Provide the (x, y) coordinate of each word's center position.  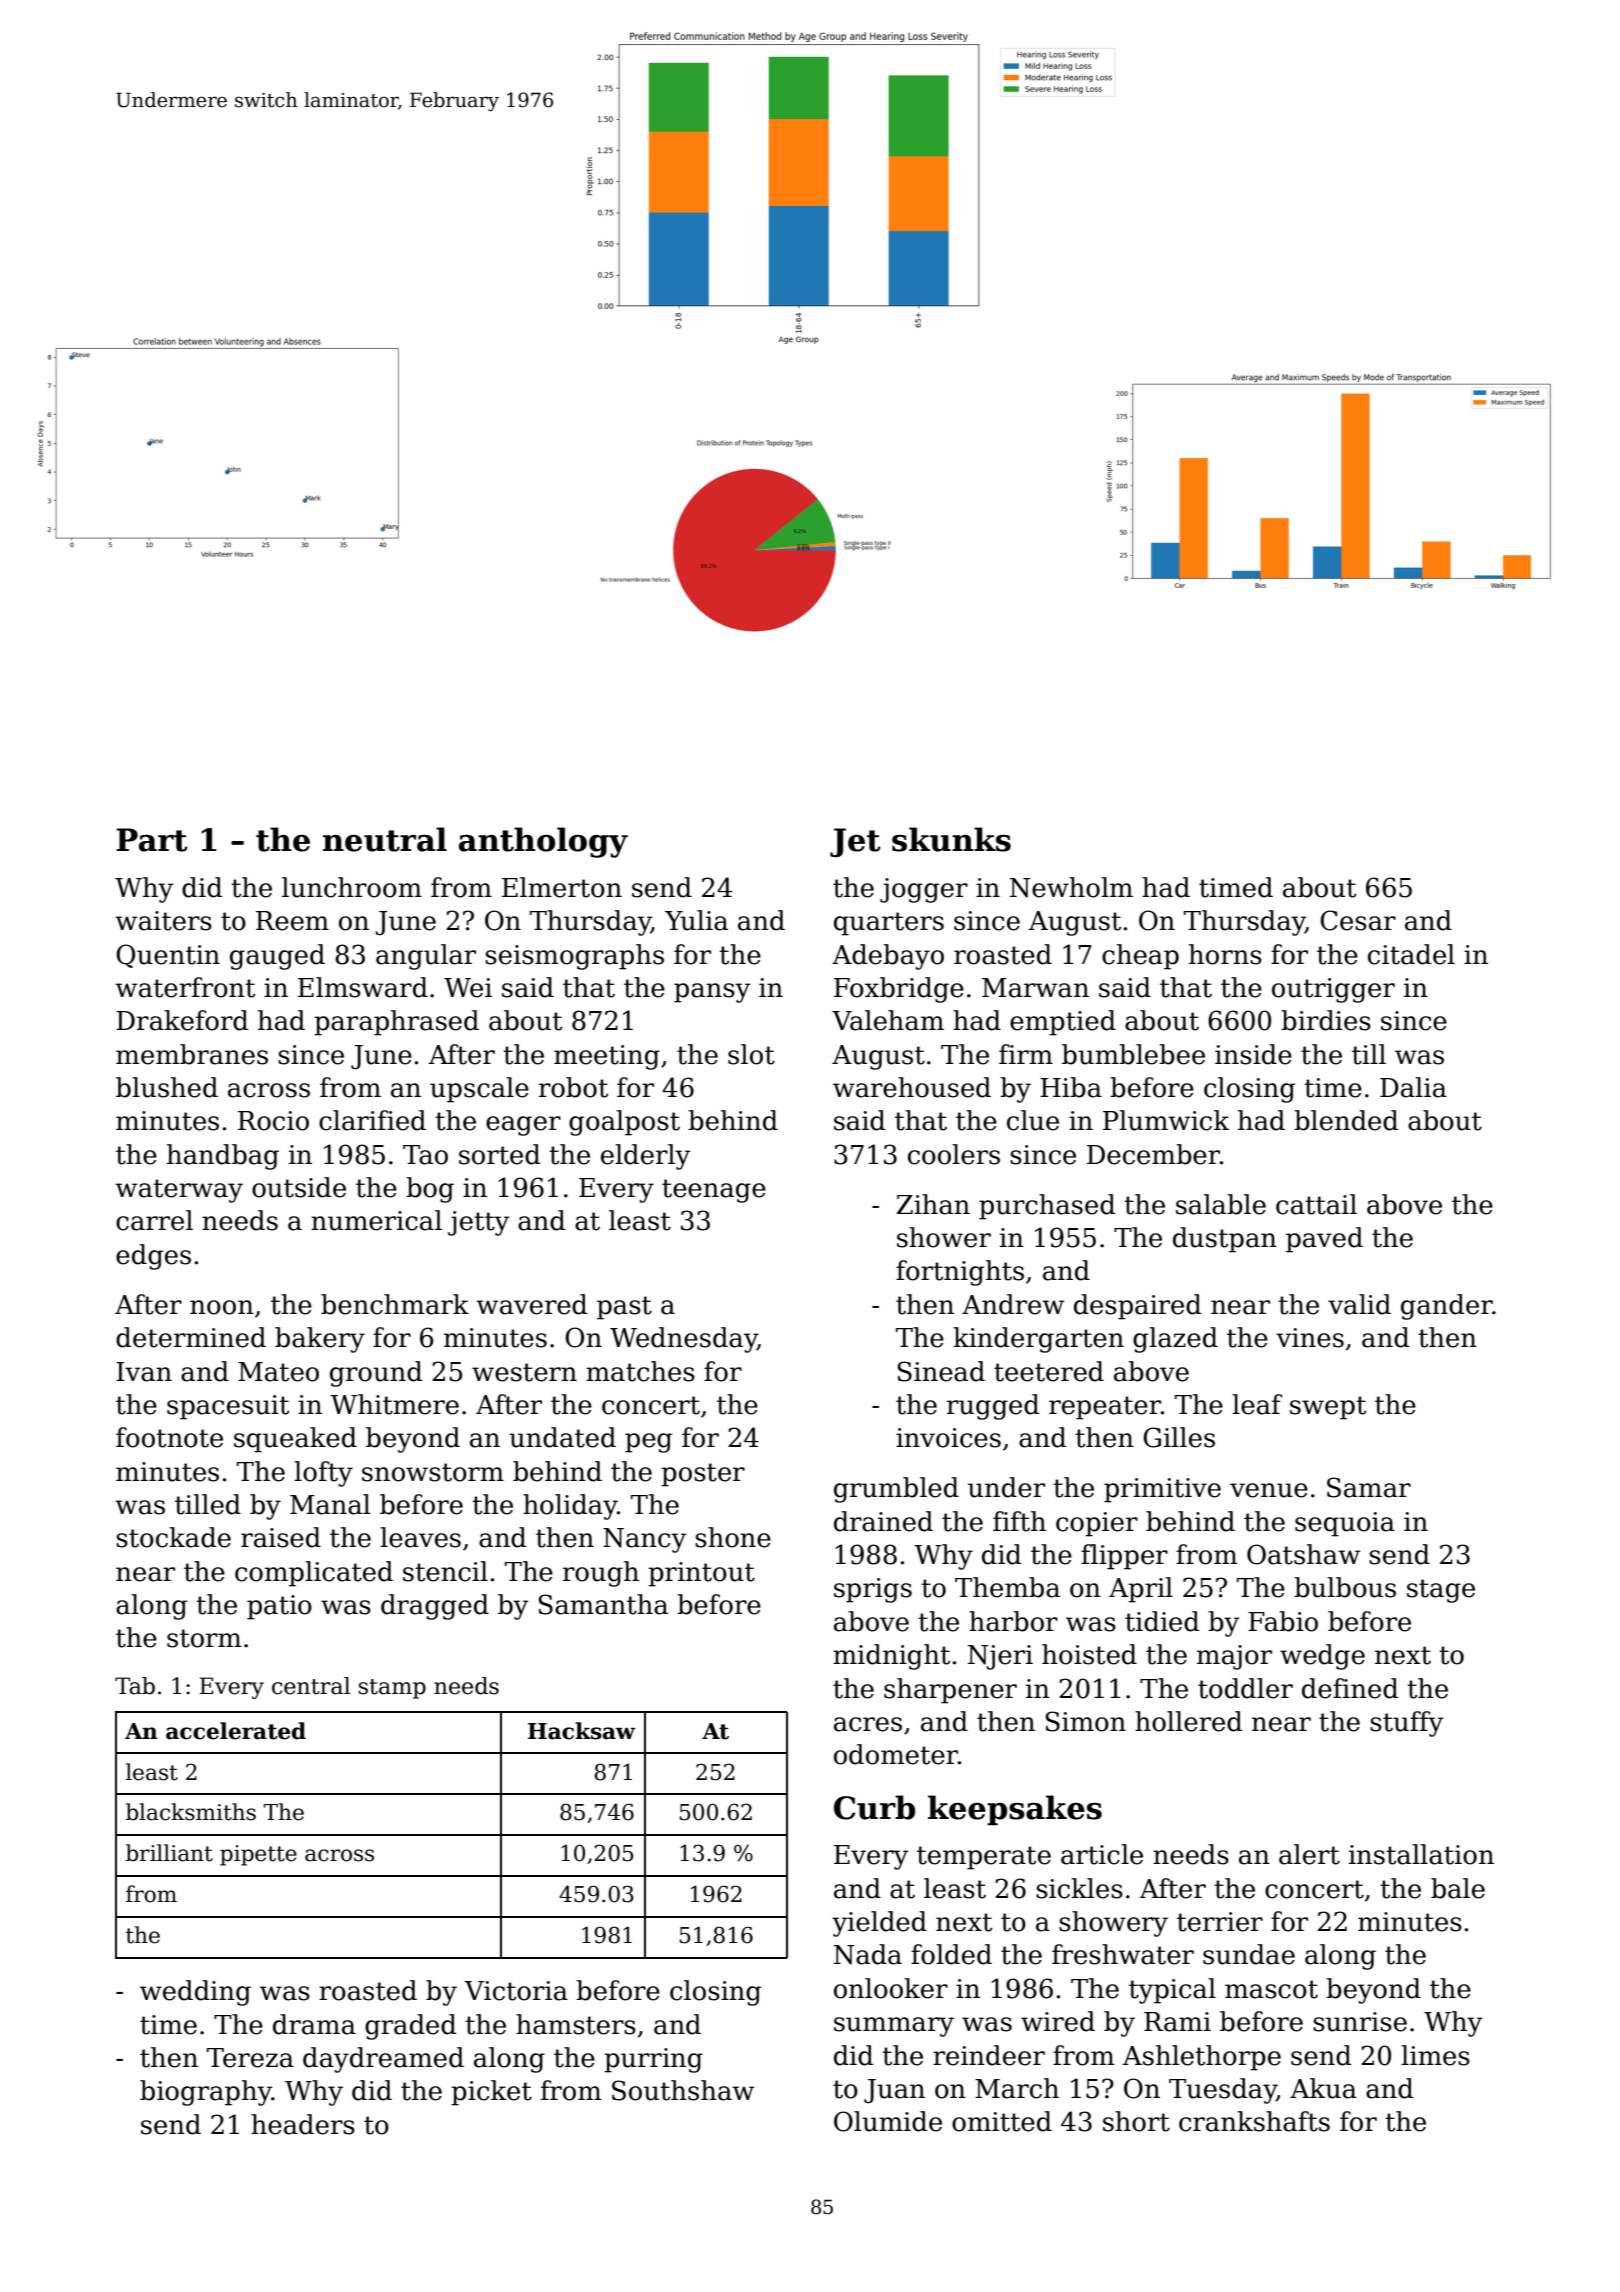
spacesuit (228, 1407)
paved (1324, 1240)
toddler (1245, 1688)
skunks (951, 839)
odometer (896, 1754)
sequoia (1345, 1524)
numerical (376, 1220)
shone (733, 1537)
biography (206, 2093)
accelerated (236, 1731)
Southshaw (683, 2090)
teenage (714, 1191)
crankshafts (1254, 2121)
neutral (385, 839)
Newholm (1071, 887)
